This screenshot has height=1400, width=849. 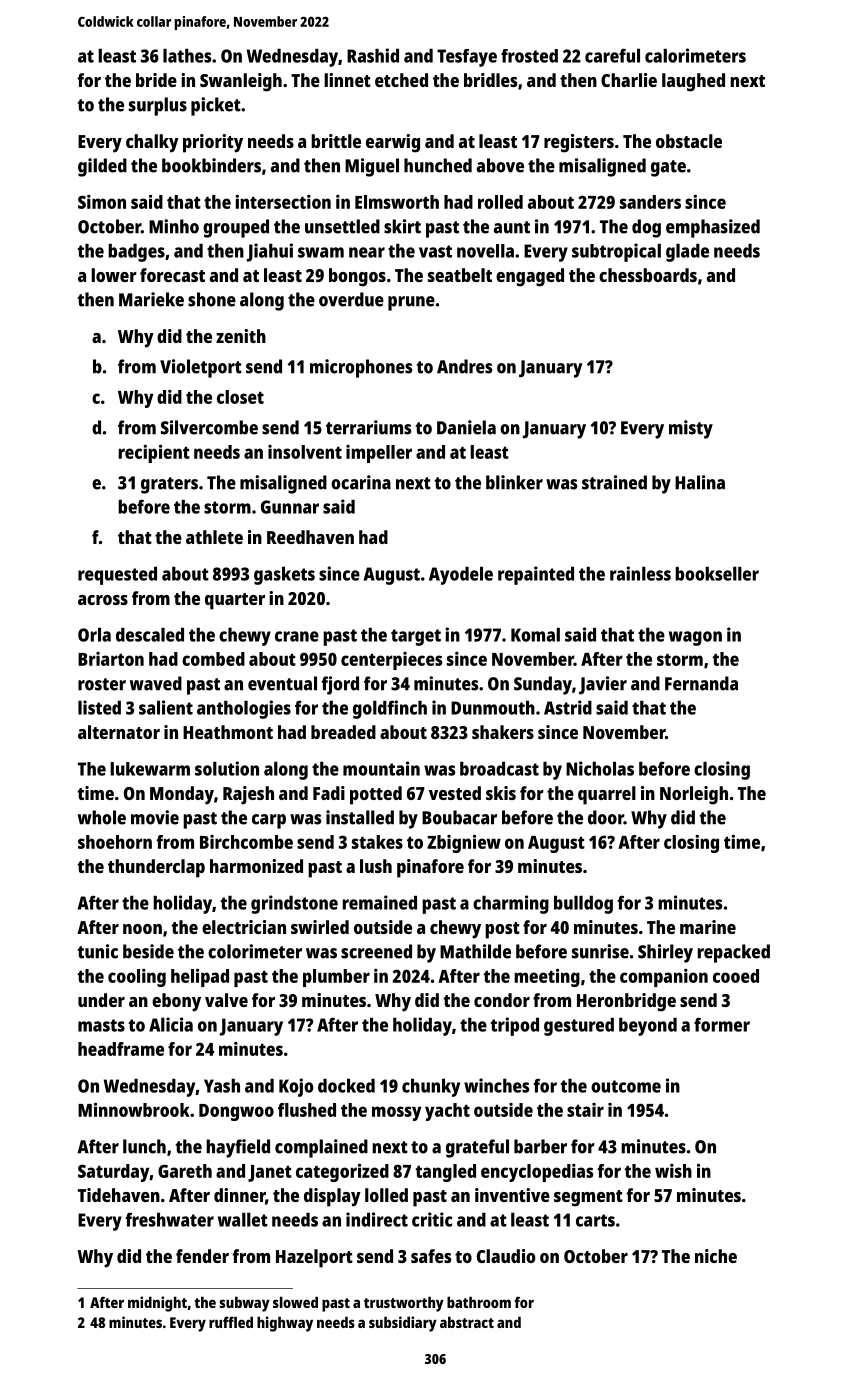 I want to click on noon, so click(x=142, y=929).
